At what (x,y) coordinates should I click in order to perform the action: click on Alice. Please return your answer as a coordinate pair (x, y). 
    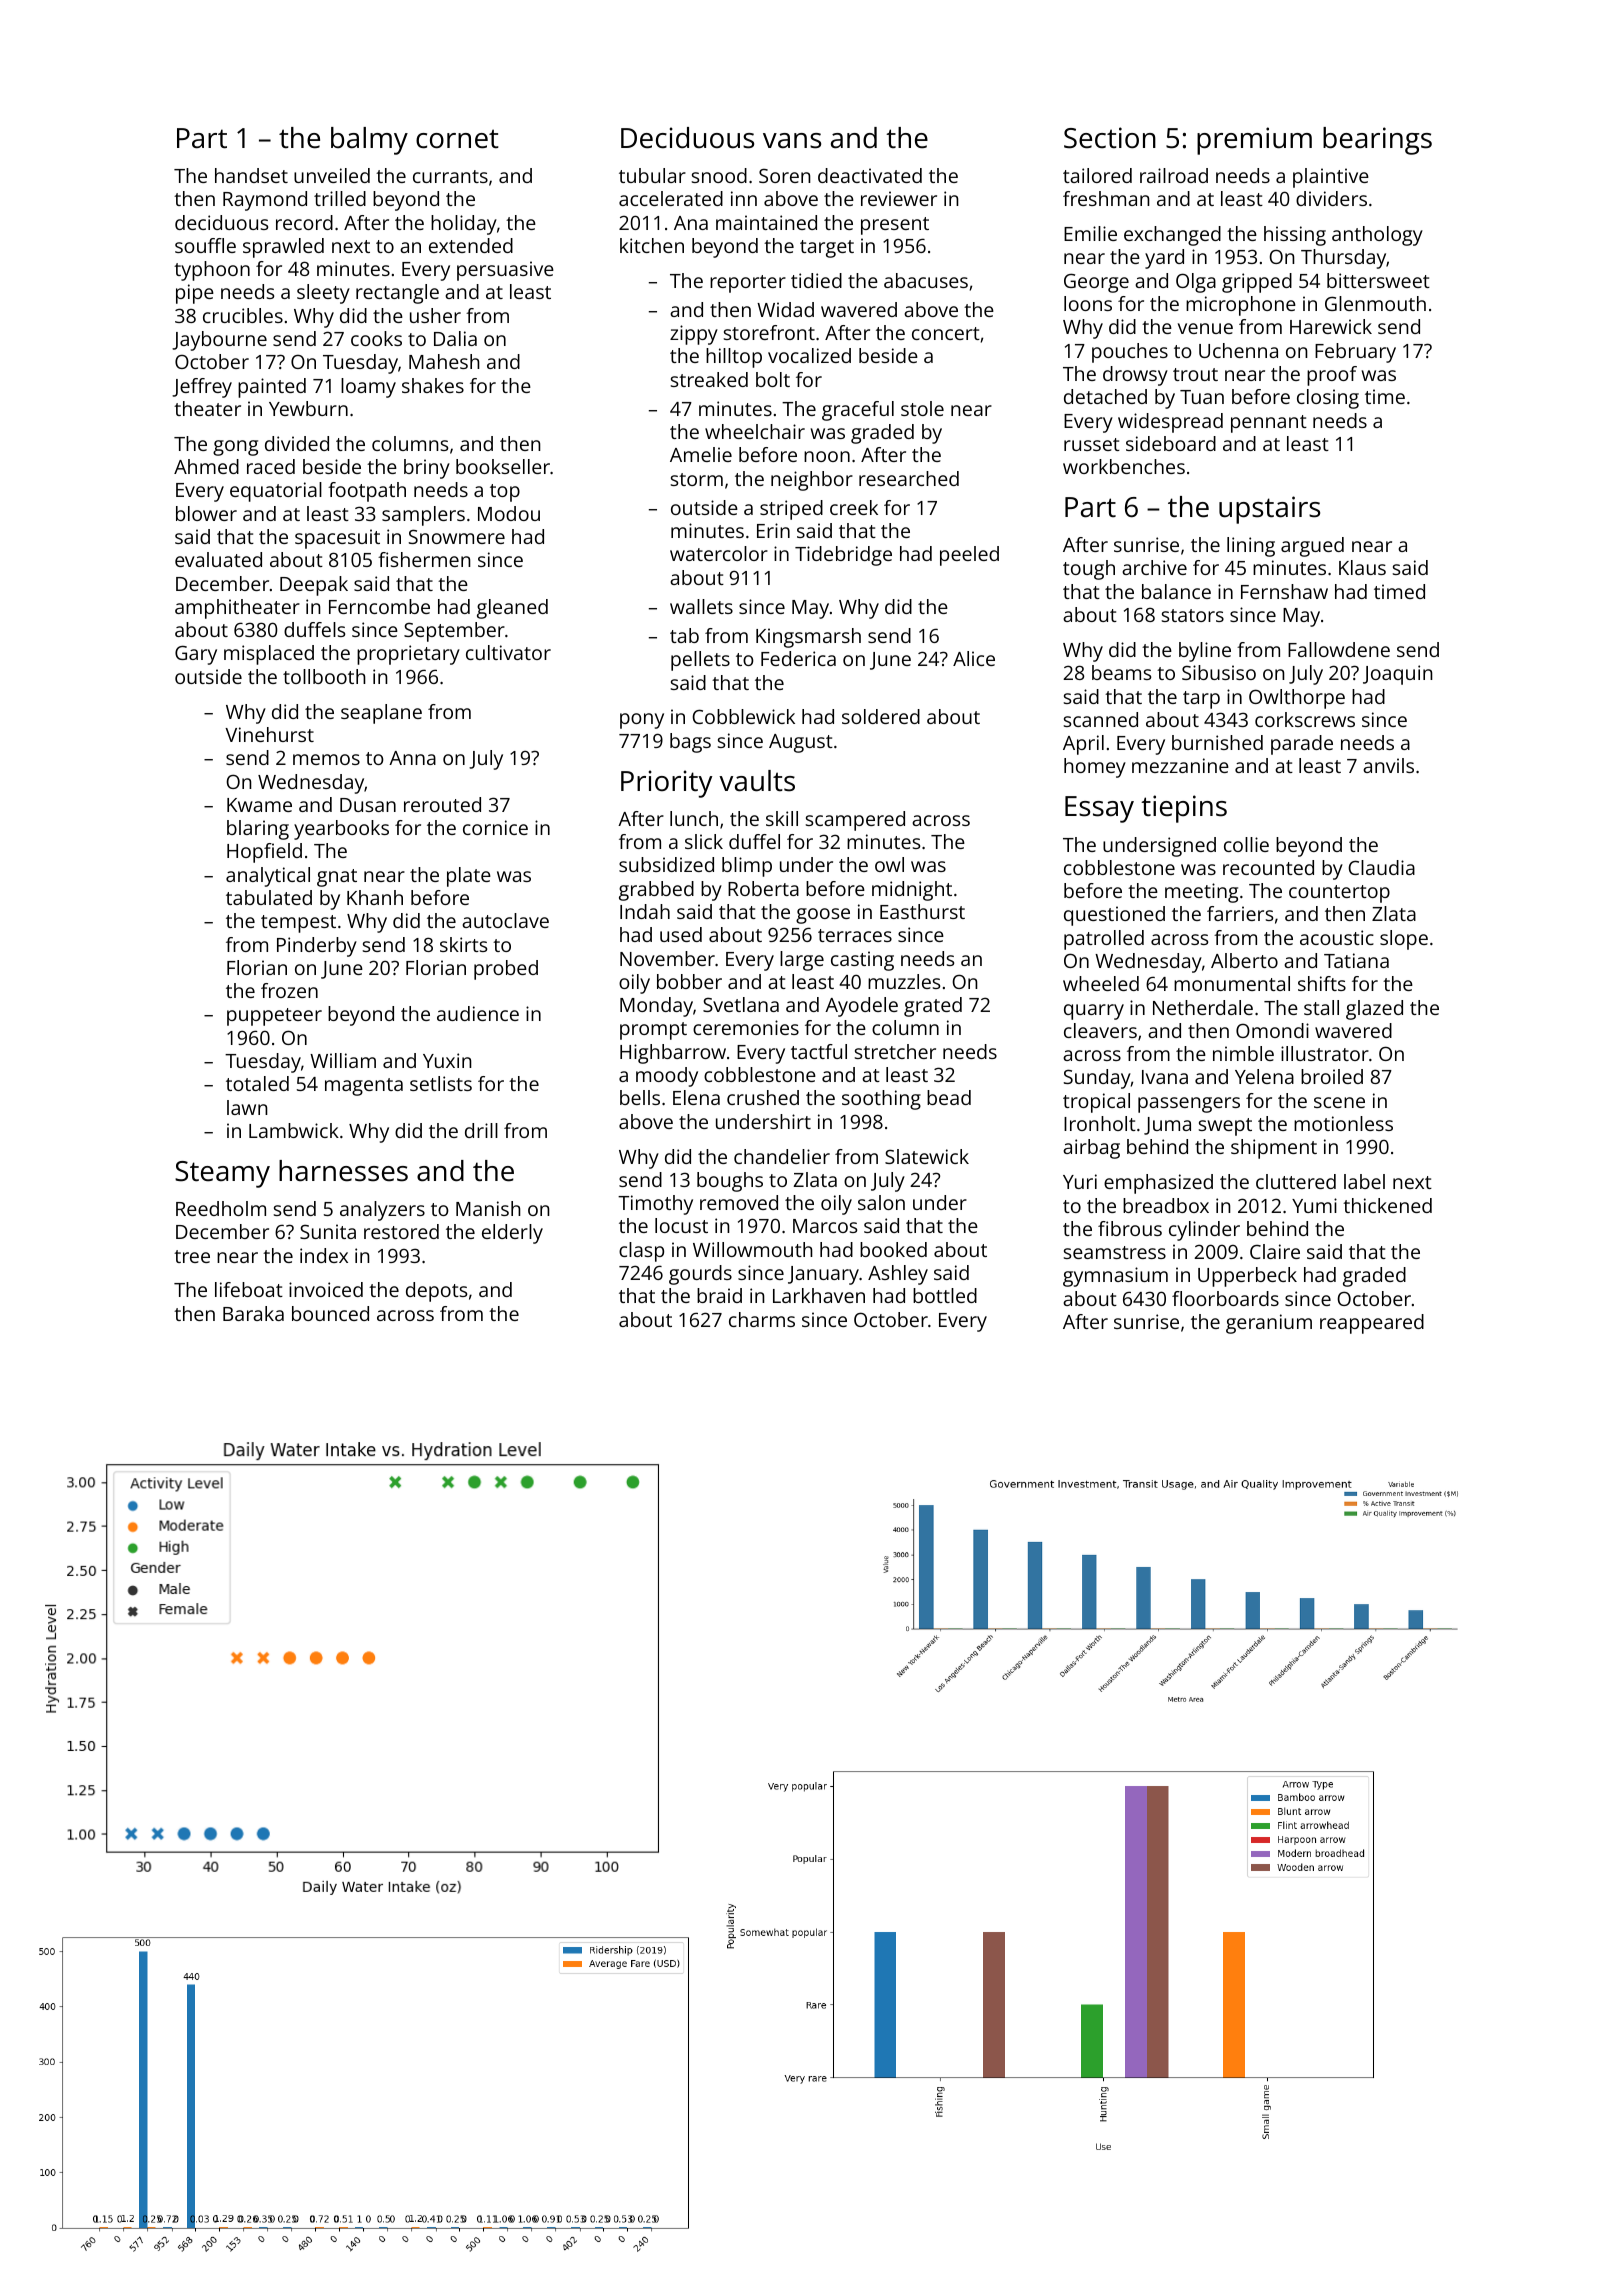
    Looking at the image, I should click on (974, 658).
